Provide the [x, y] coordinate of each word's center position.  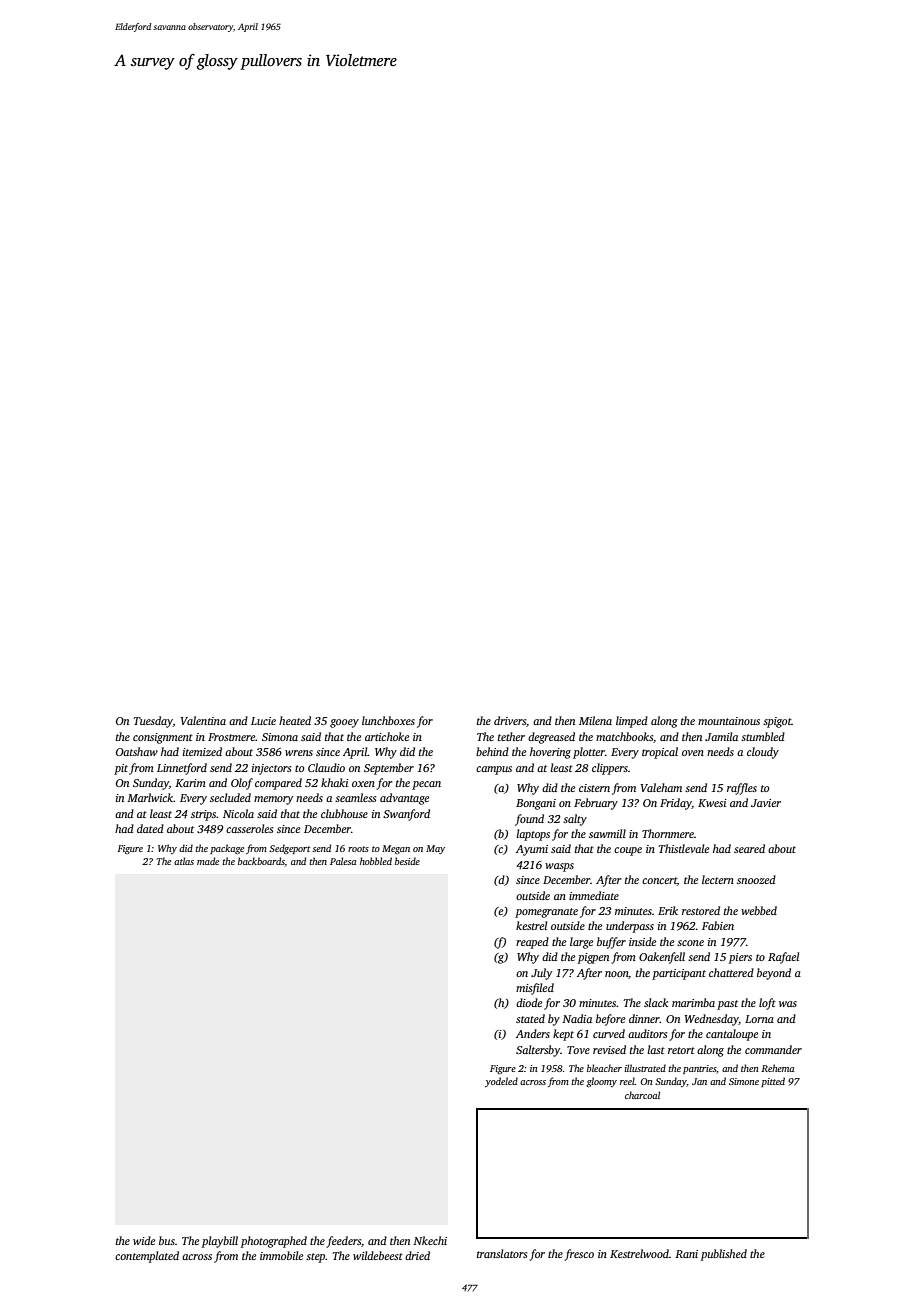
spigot [777, 722]
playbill [220, 1242]
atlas [184, 861]
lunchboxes [388, 720]
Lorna [759, 1019]
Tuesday [153, 722]
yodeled [501, 1082]
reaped [532, 943]
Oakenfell [662, 958]
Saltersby [538, 1051]
